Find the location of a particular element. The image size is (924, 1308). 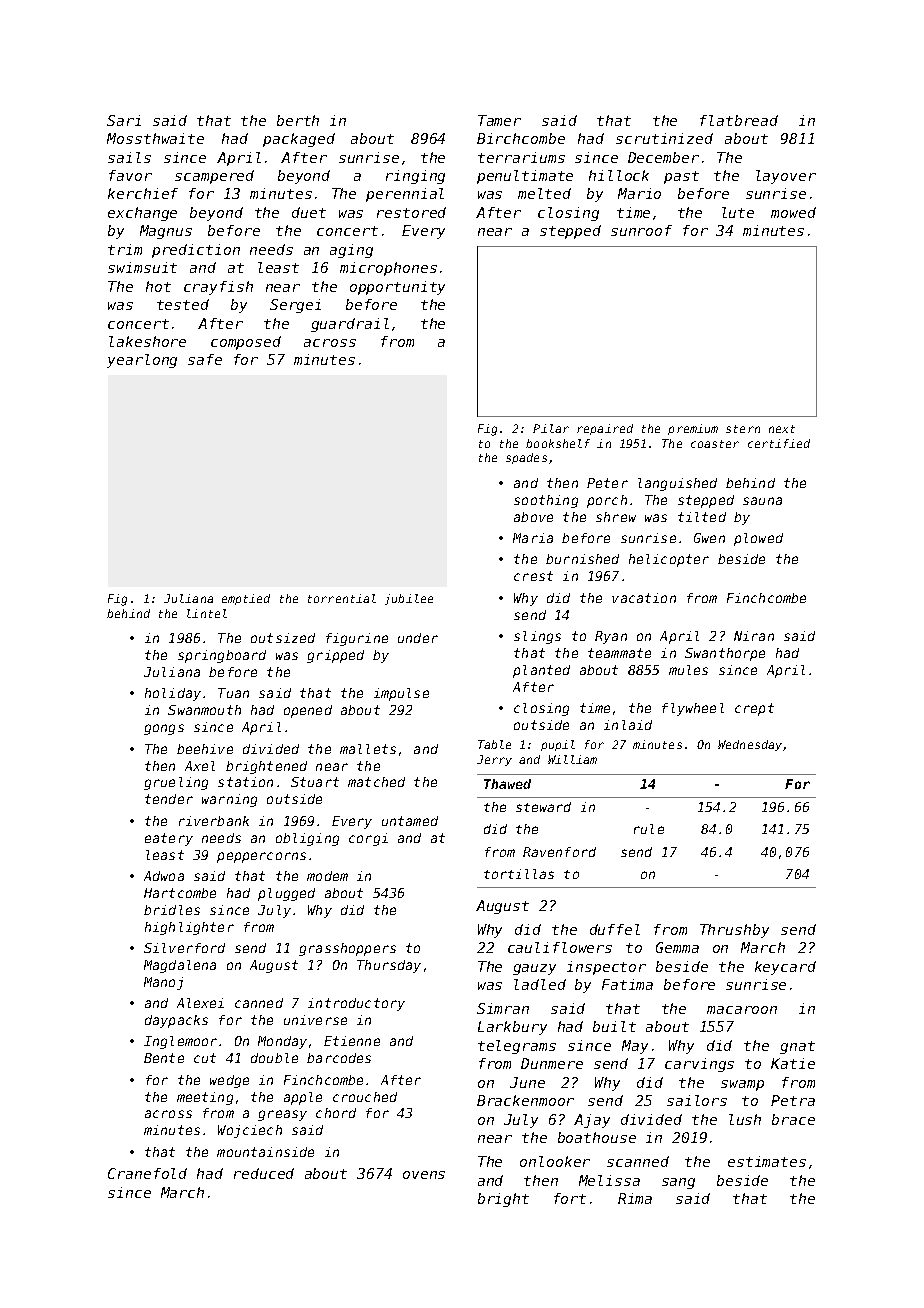

keycard is located at coordinates (785, 968).
